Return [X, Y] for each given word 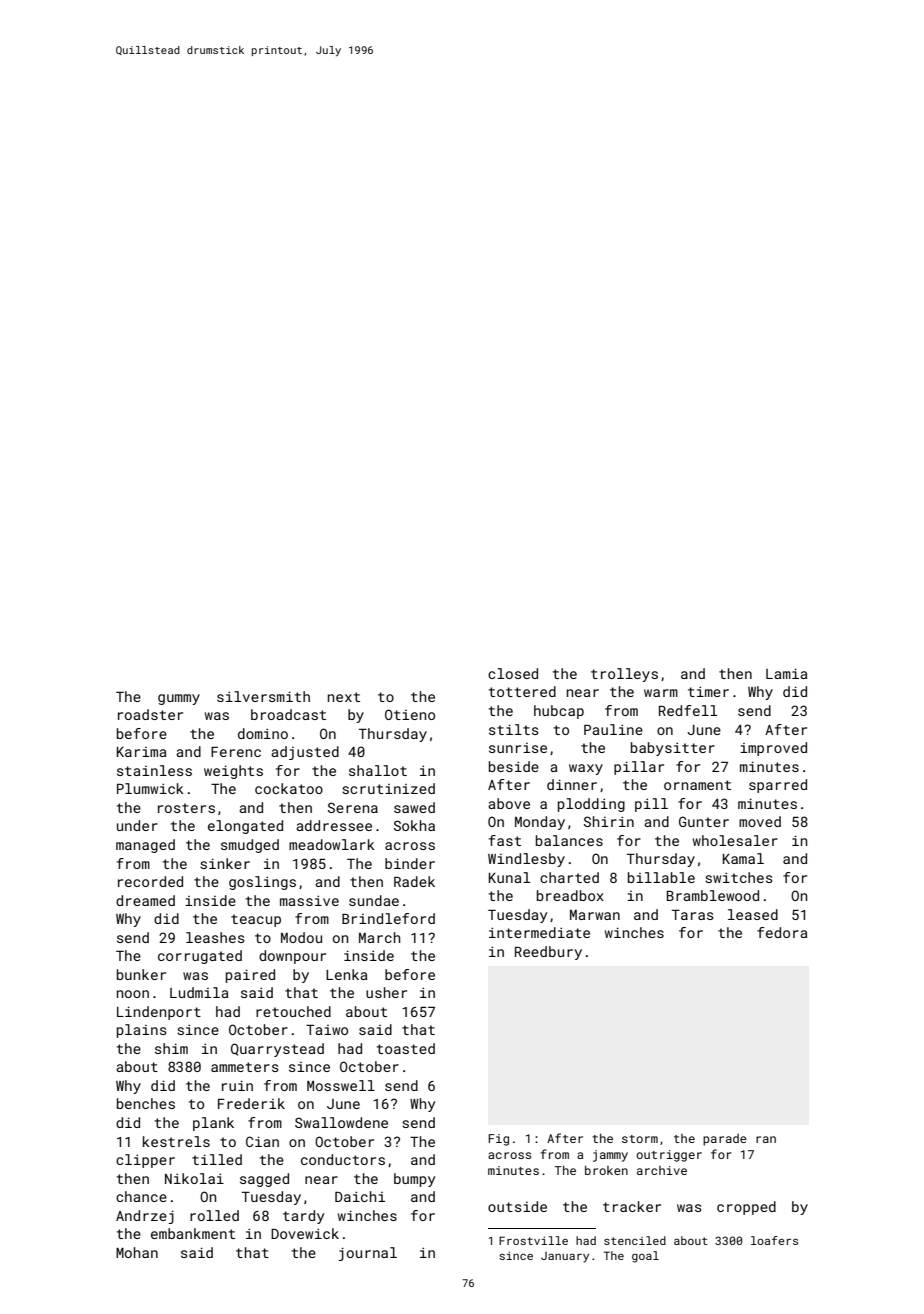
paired [250, 976]
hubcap [559, 712]
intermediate [539, 932]
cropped [746, 1208]
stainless [154, 770]
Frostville [533, 1240]
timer [708, 691]
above [509, 803]
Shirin [609, 821]
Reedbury [548, 953]
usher [386, 992]
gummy [179, 699]
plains [142, 1031]
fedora [782, 932]
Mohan [137, 1252]
